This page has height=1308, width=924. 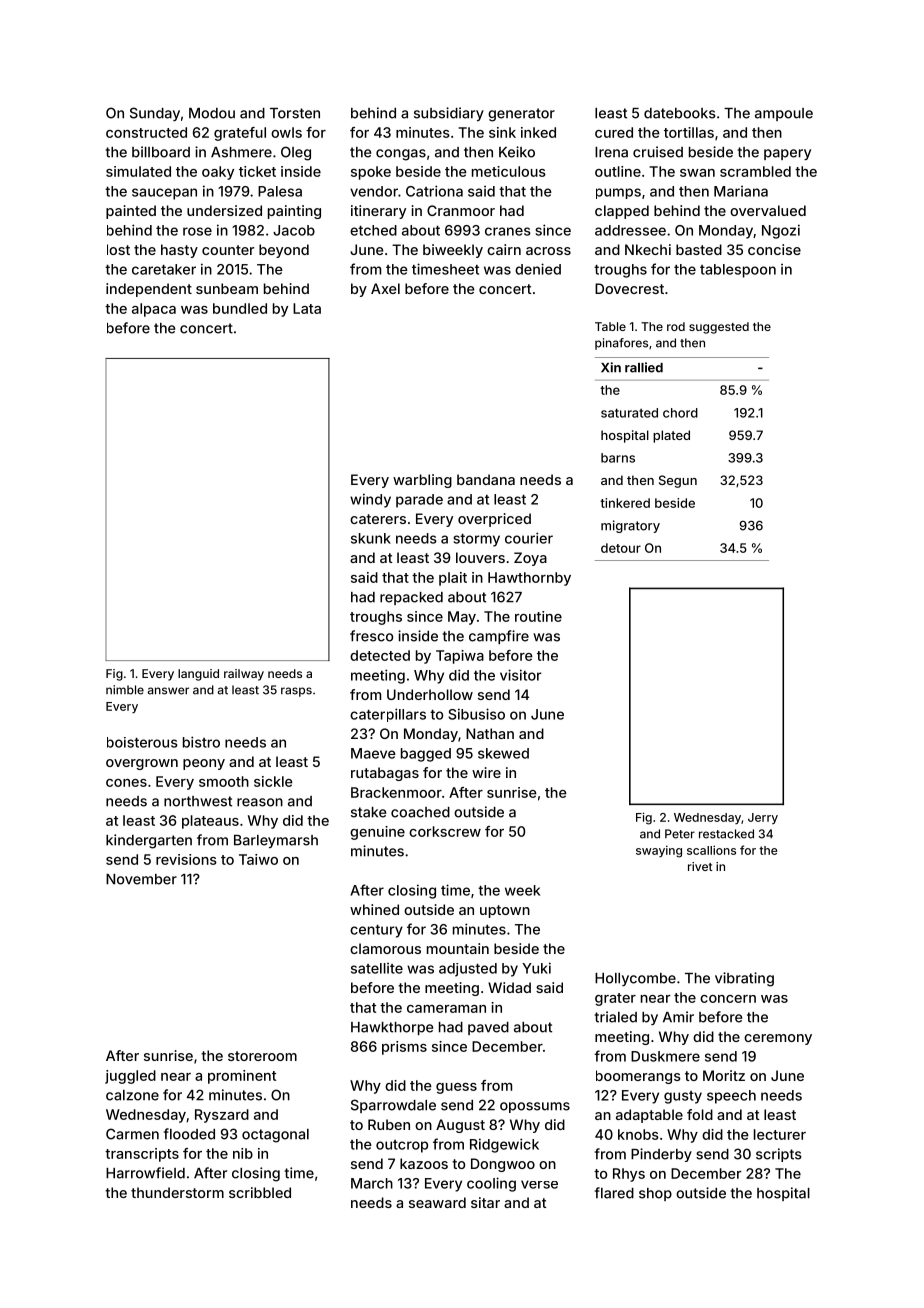 What do you see at coordinates (680, 113) in the page?
I see `datebooks` at bounding box center [680, 113].
